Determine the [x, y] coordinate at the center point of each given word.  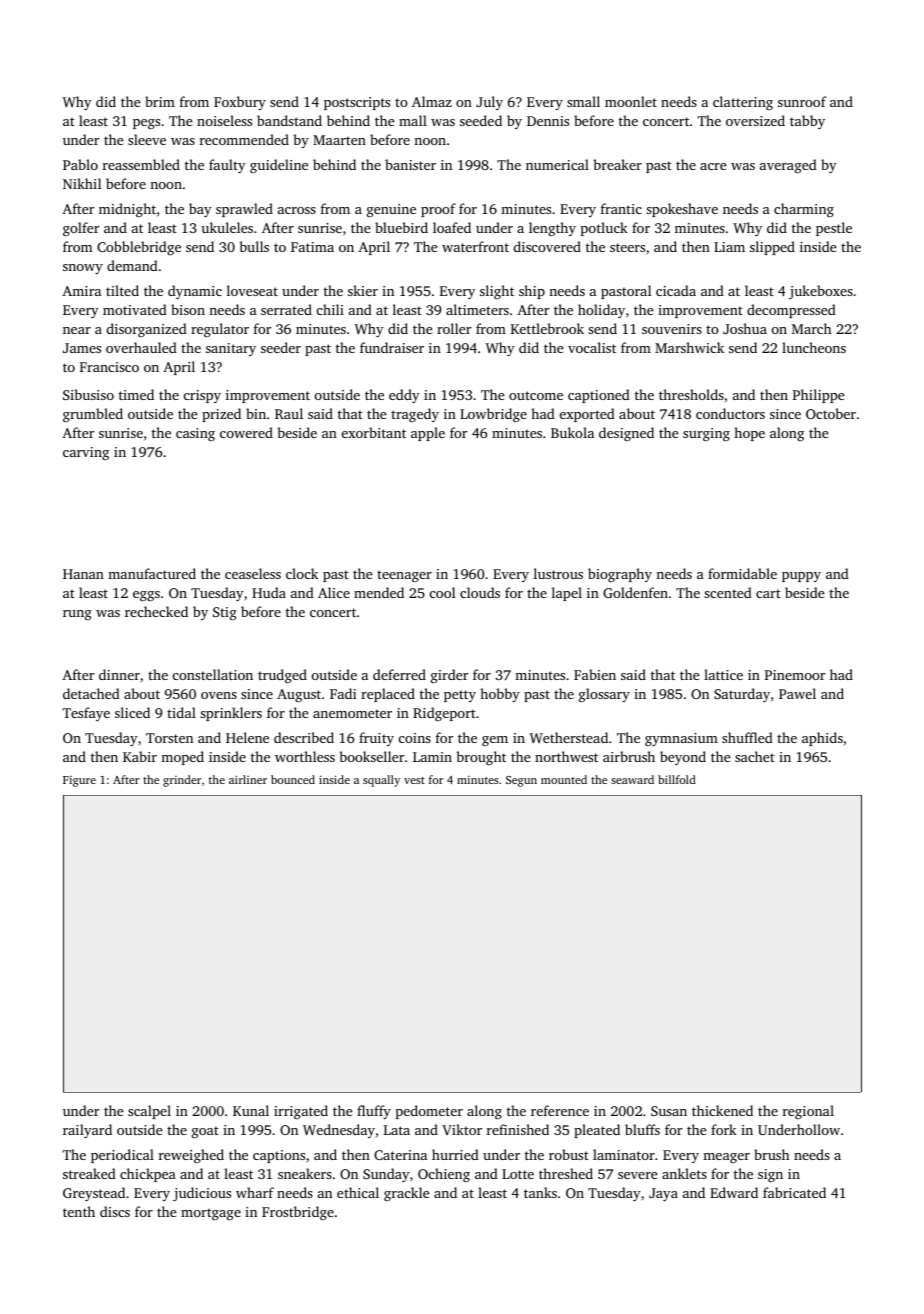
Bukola [572, 432]
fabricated [794, 1192]
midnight [127, 210]
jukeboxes [821, 292]
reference [560, 1110]
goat [205, 1132]
